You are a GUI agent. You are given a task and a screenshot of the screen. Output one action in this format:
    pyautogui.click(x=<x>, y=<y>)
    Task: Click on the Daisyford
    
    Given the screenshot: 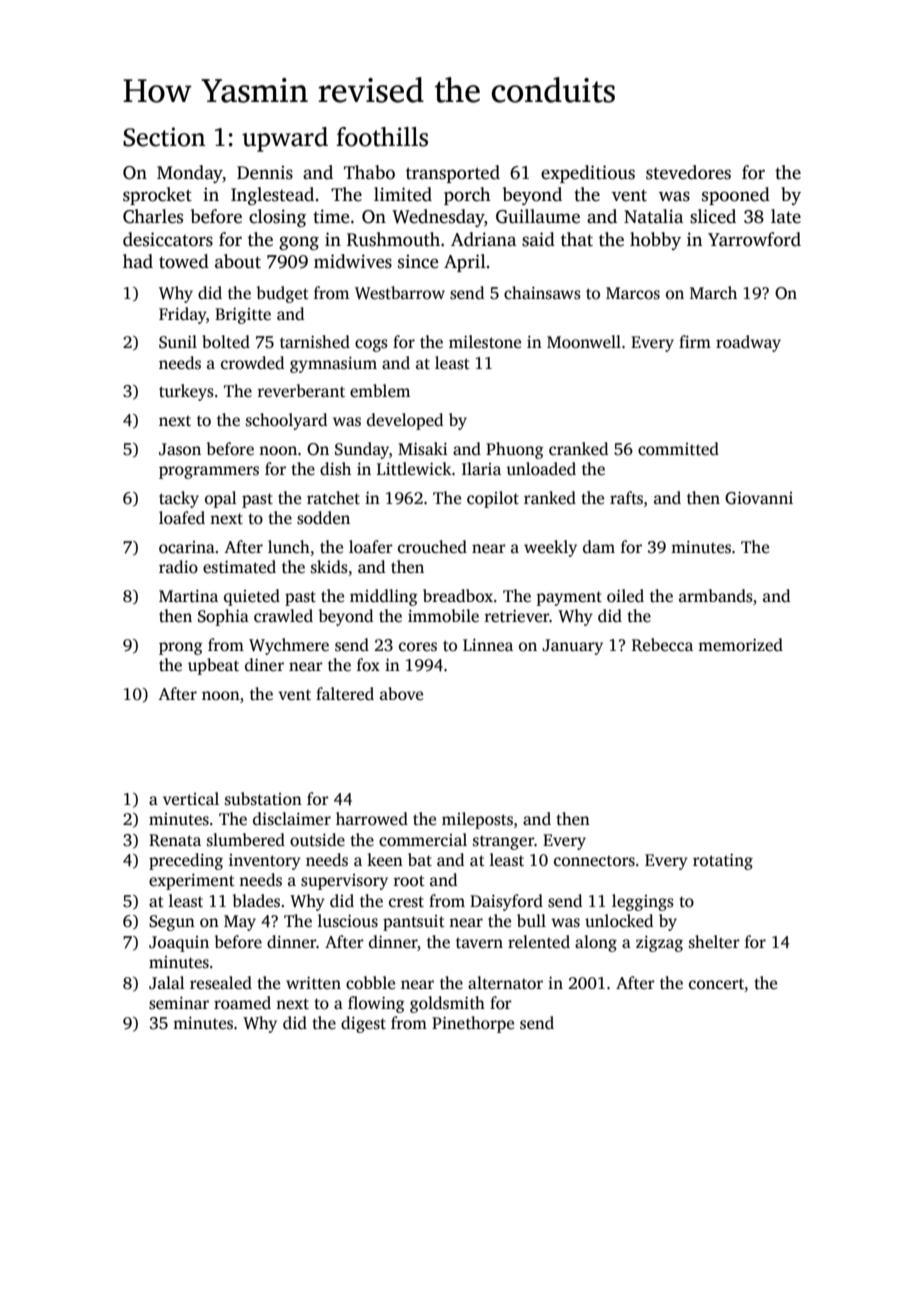 What is the action you would take?
    pyautogui.click(x=506, y=902)
